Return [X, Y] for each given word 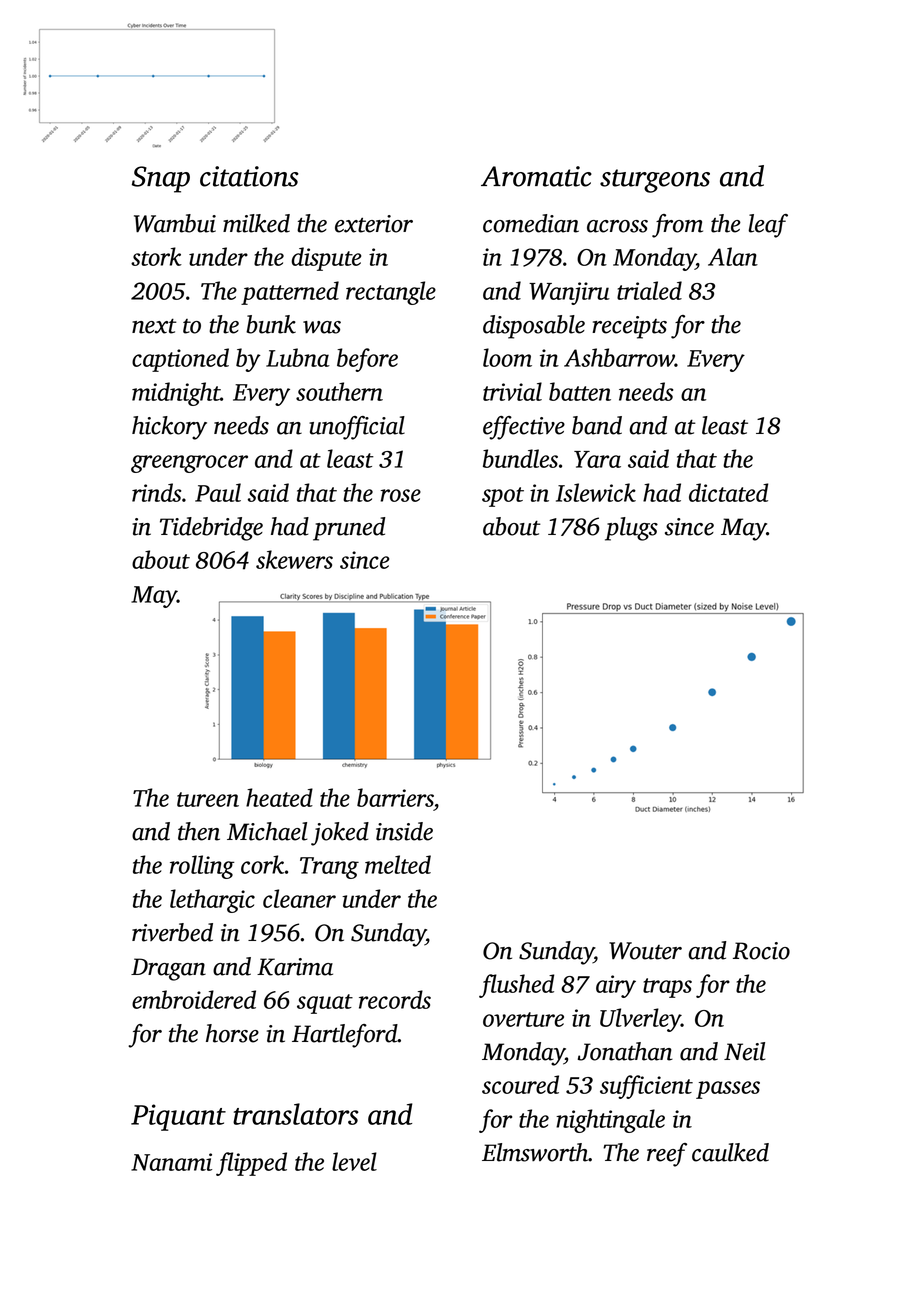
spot [503, 497]
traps [667, 988]
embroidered [194, 999]
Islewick [596, 492]
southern [339, 391]
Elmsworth [535, 1152]
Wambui [175, 223]
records [395, 999]
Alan [733, 256]
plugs [631, 529]
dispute [326, 259]
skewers [294, 559]
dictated [728, 492]
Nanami [171, 1162]
